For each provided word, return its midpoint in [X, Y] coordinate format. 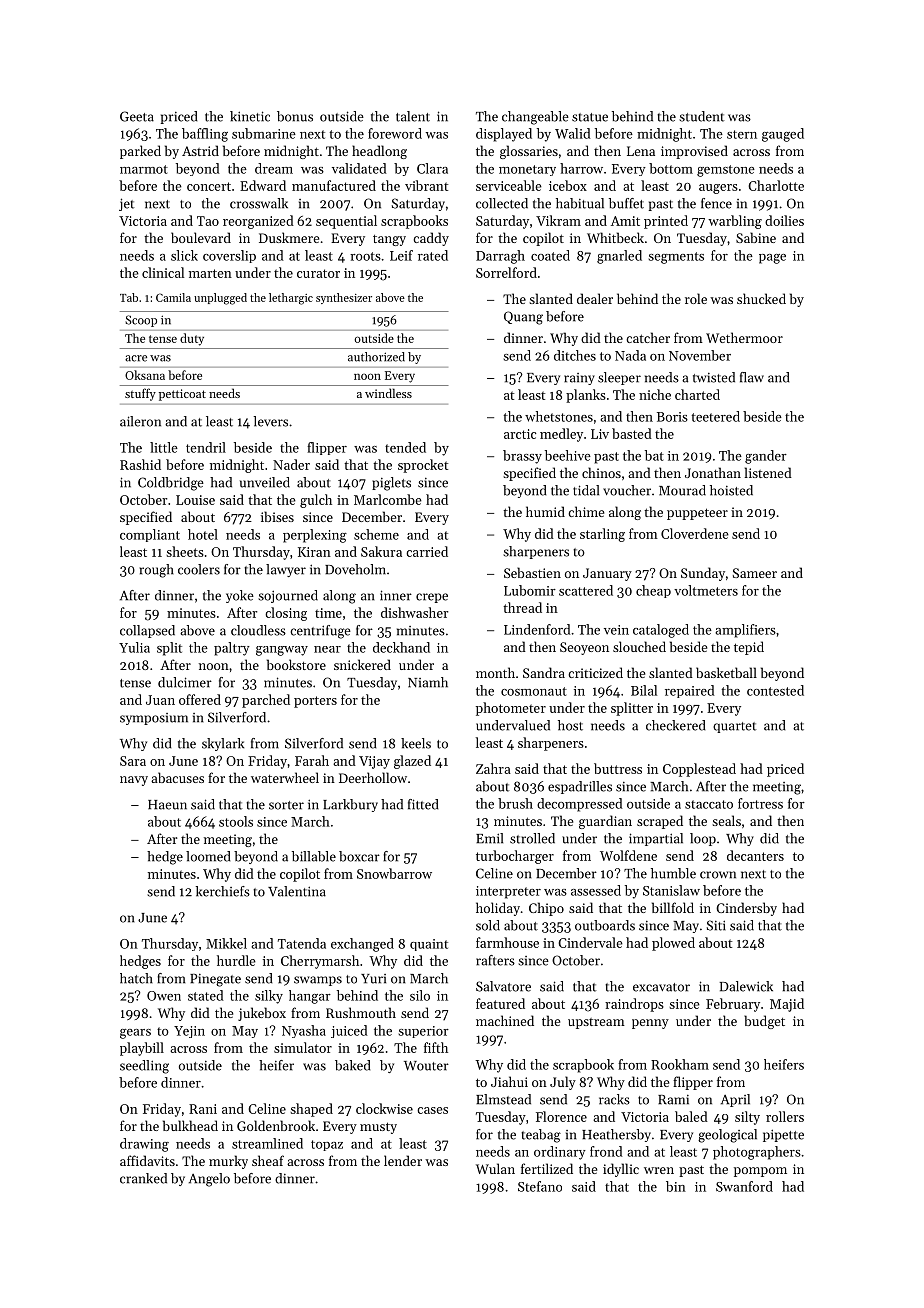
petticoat [182, 395]
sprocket [423, 466]
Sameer [755, 573]
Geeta [137, 116]
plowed [673, 944]
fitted [423, 804]
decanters [755, 855]
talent [413, 116]
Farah [312, 760]
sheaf [268, 1160]
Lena [641, 151]
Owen [164, 996]
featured [500, 1003]
